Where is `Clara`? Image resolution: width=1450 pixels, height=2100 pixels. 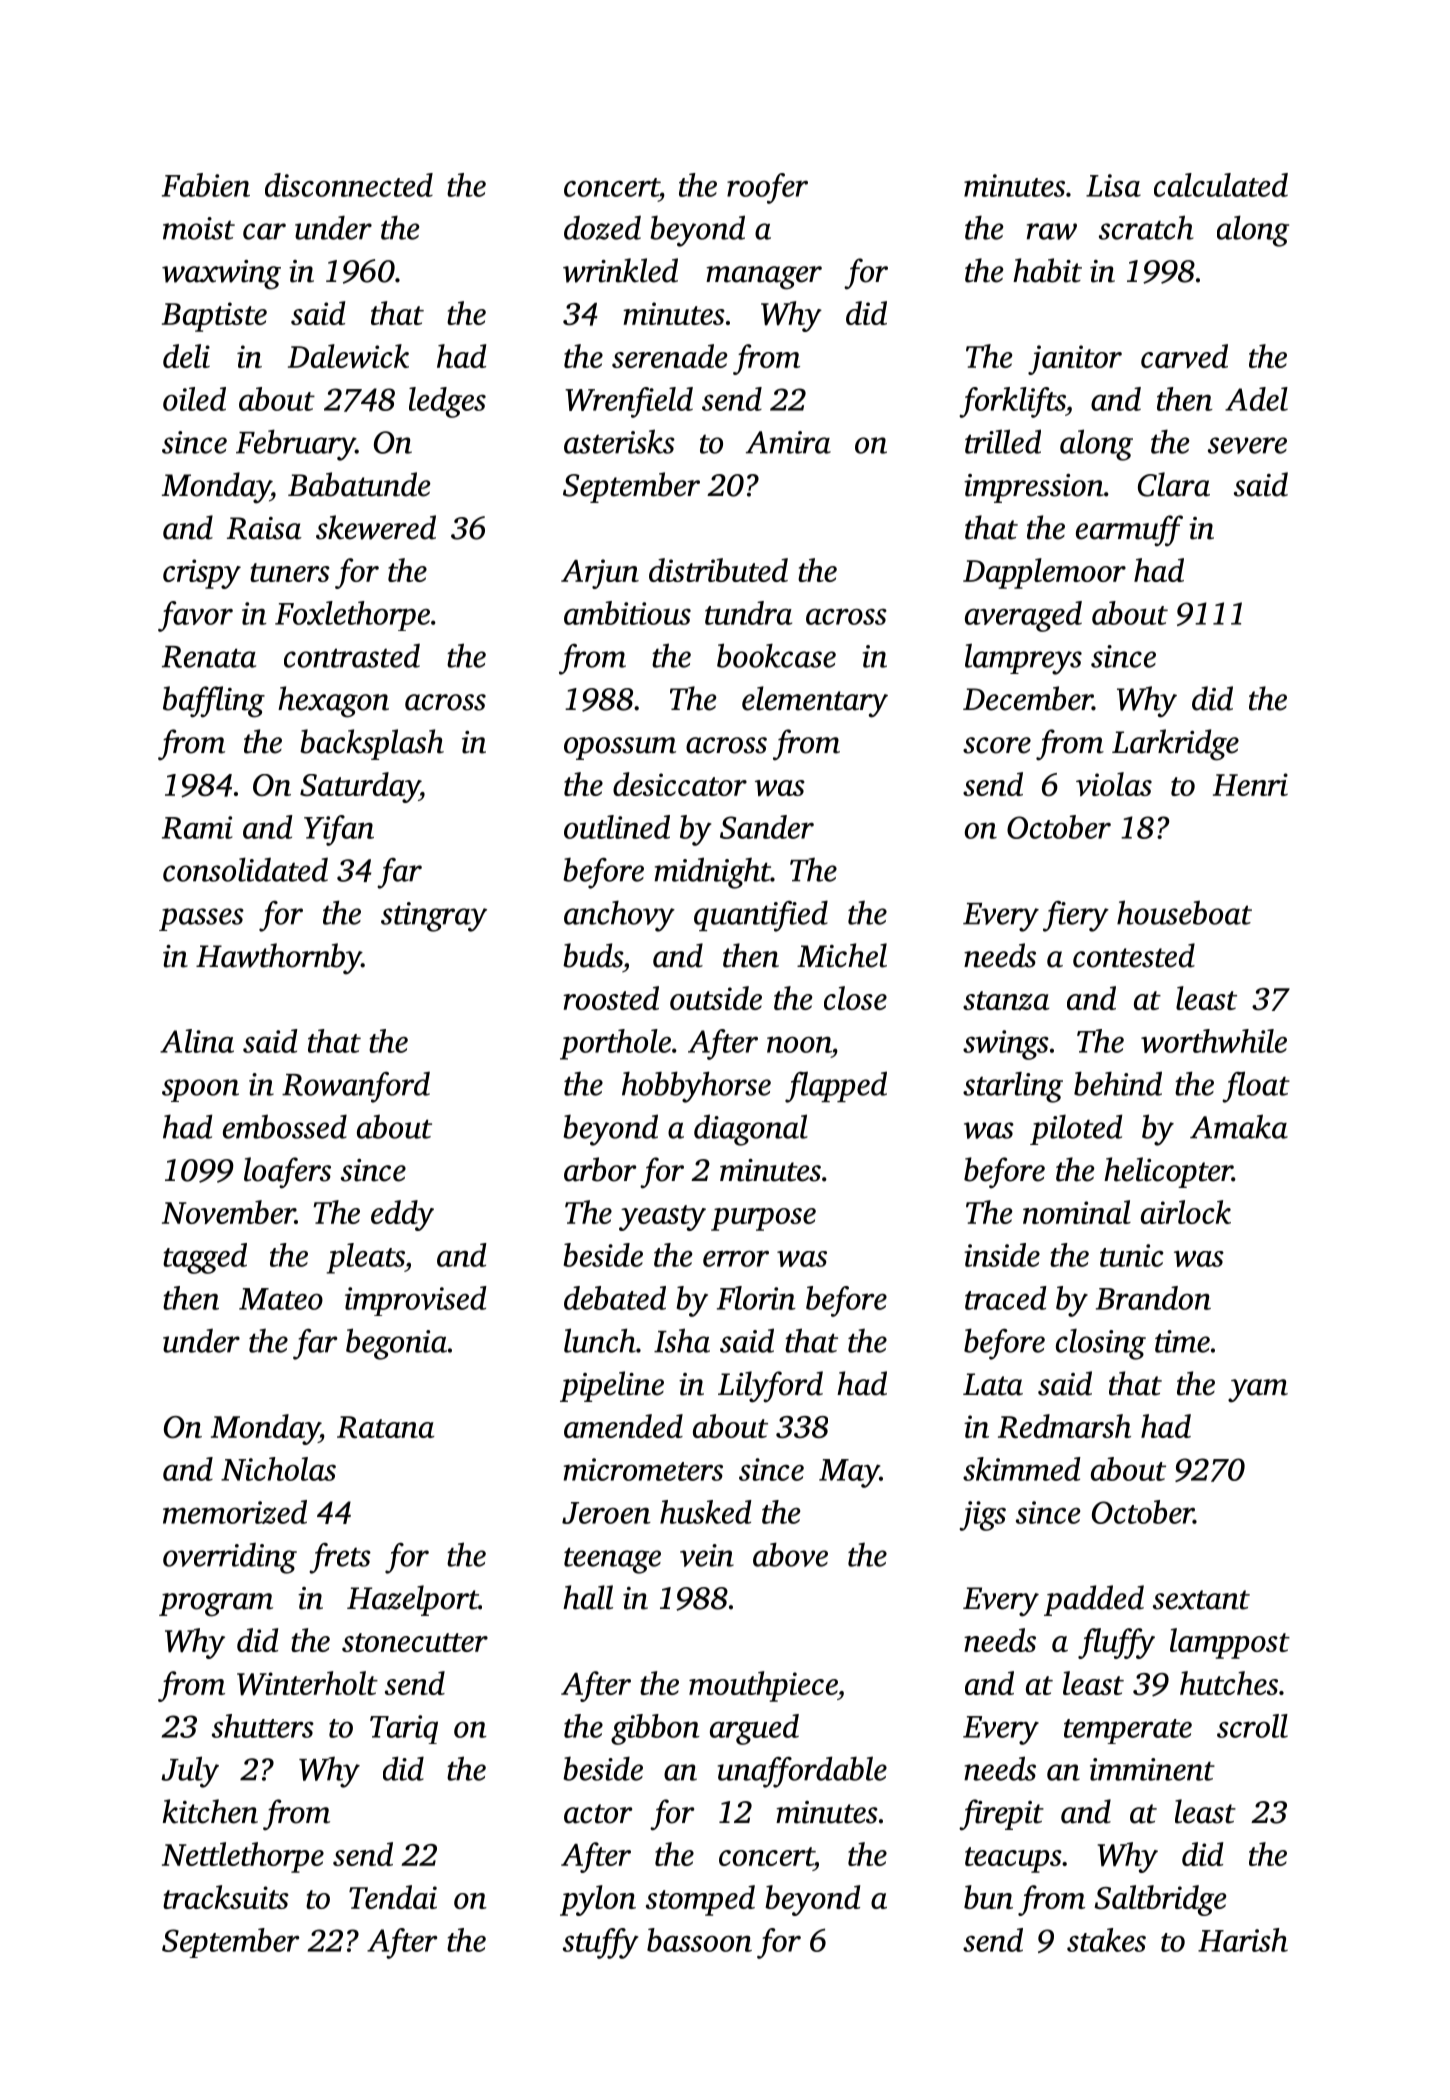 Clara is located at coordinates (1174, 484).
